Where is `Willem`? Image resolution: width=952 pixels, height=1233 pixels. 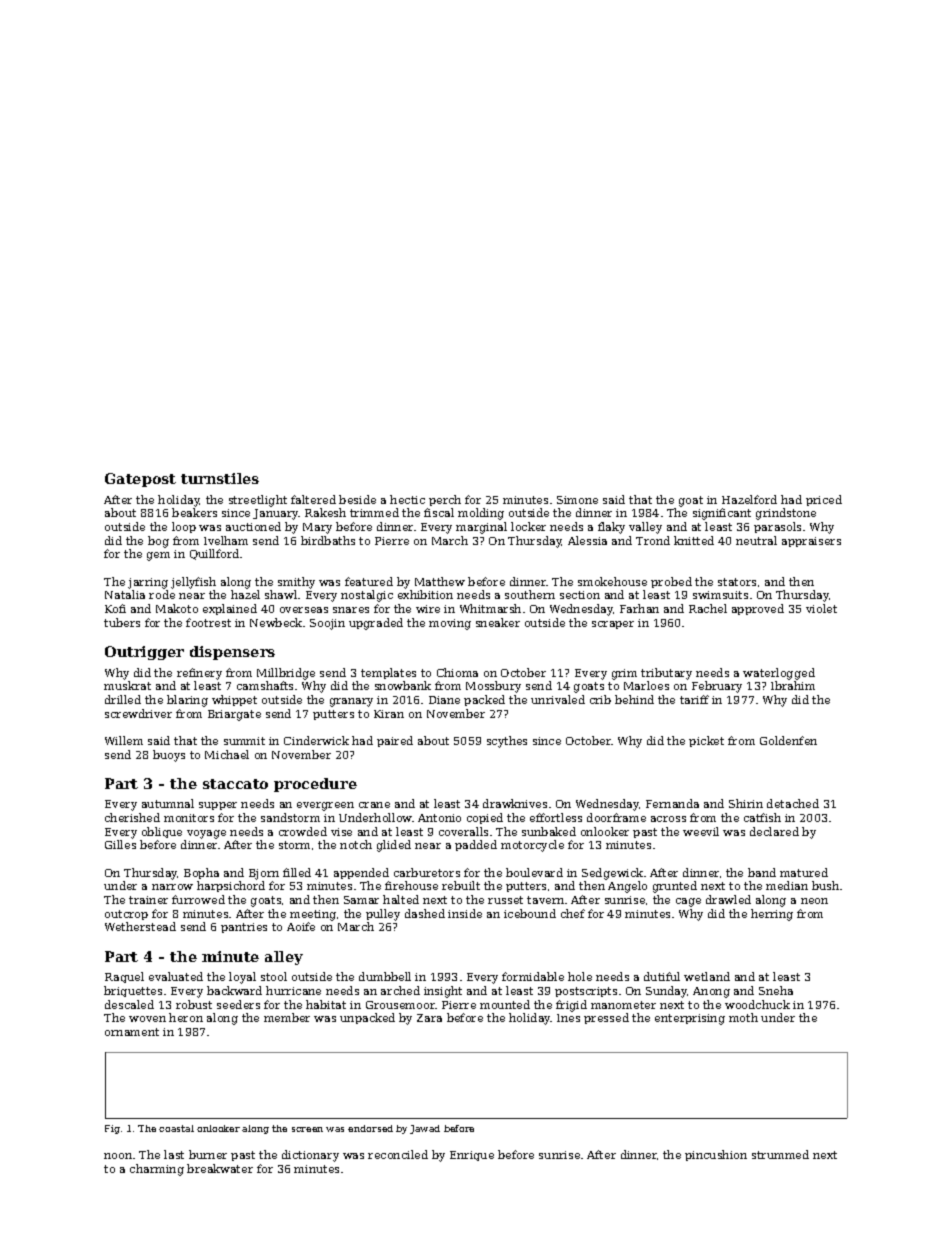
Willem is located at coordinates (124, 740).
